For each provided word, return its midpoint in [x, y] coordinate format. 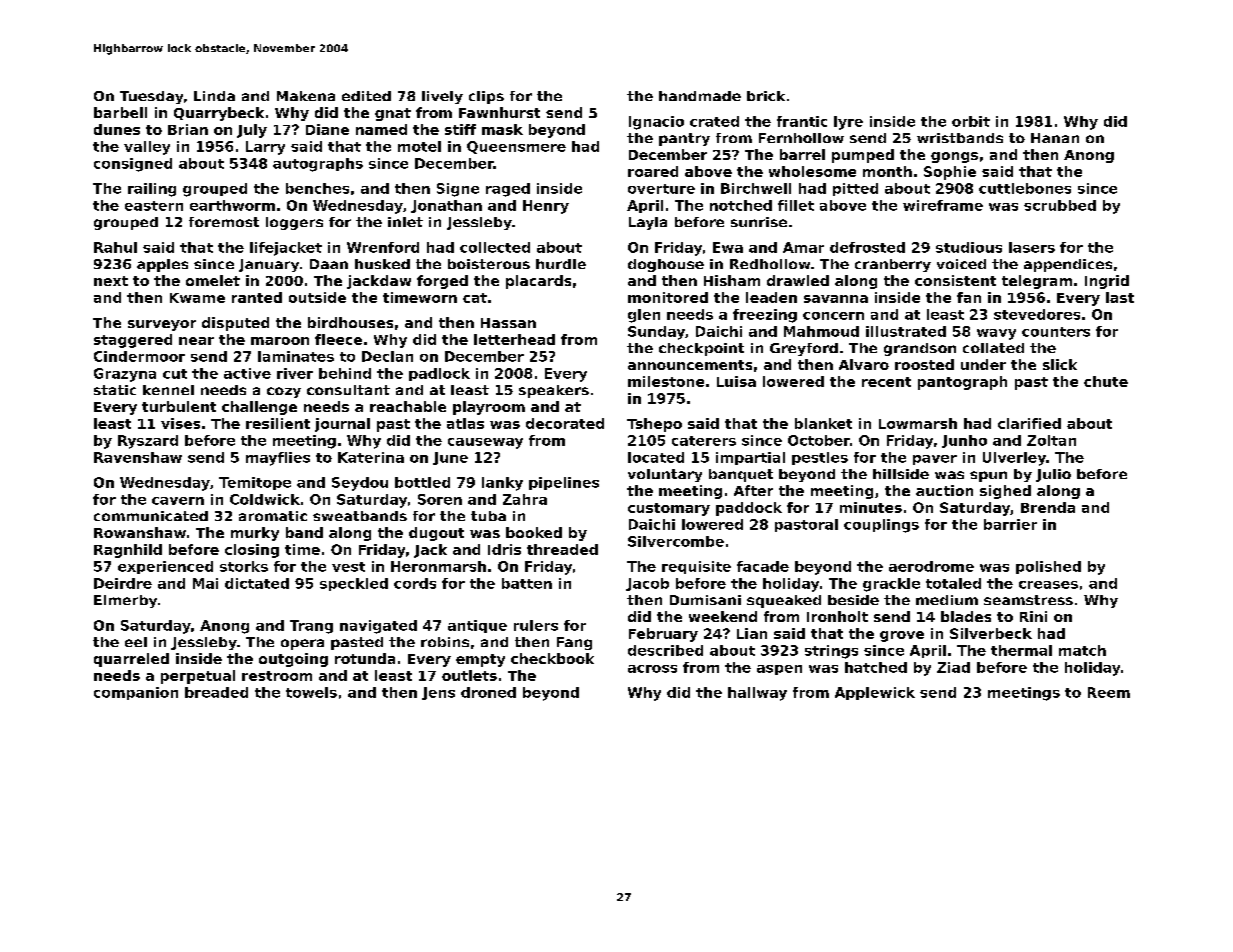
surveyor [162, 325]
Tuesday [151, 97]
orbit [971, 121]
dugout [436, 534]
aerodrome [931, 566]
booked [534, 532]
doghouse [666, 265]
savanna [836, 299]
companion [136, 693]
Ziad [953, 667]
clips [486, 97]
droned [488, 692]
